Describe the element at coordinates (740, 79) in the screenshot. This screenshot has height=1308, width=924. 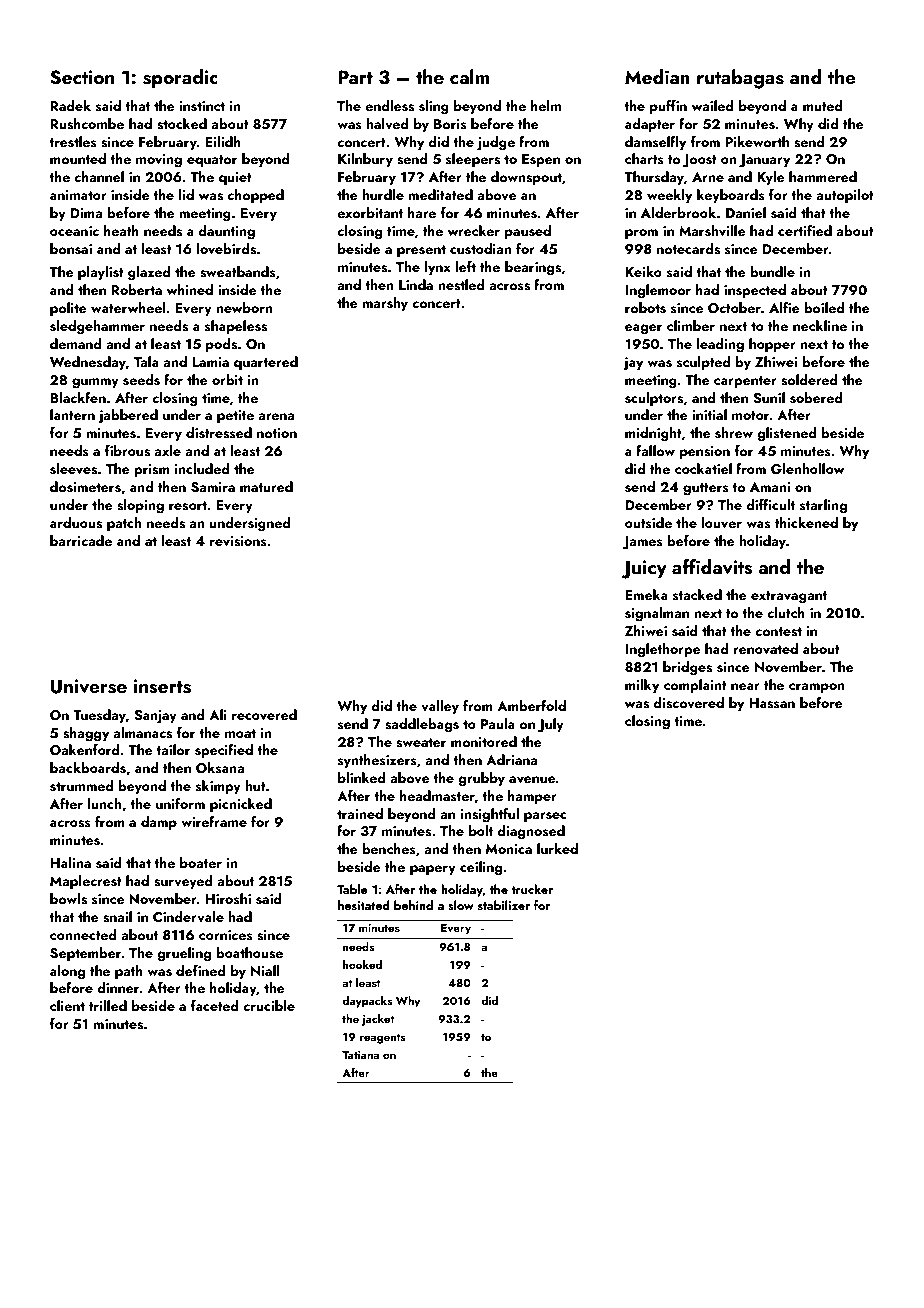
I see `rutabagas` at that location.
